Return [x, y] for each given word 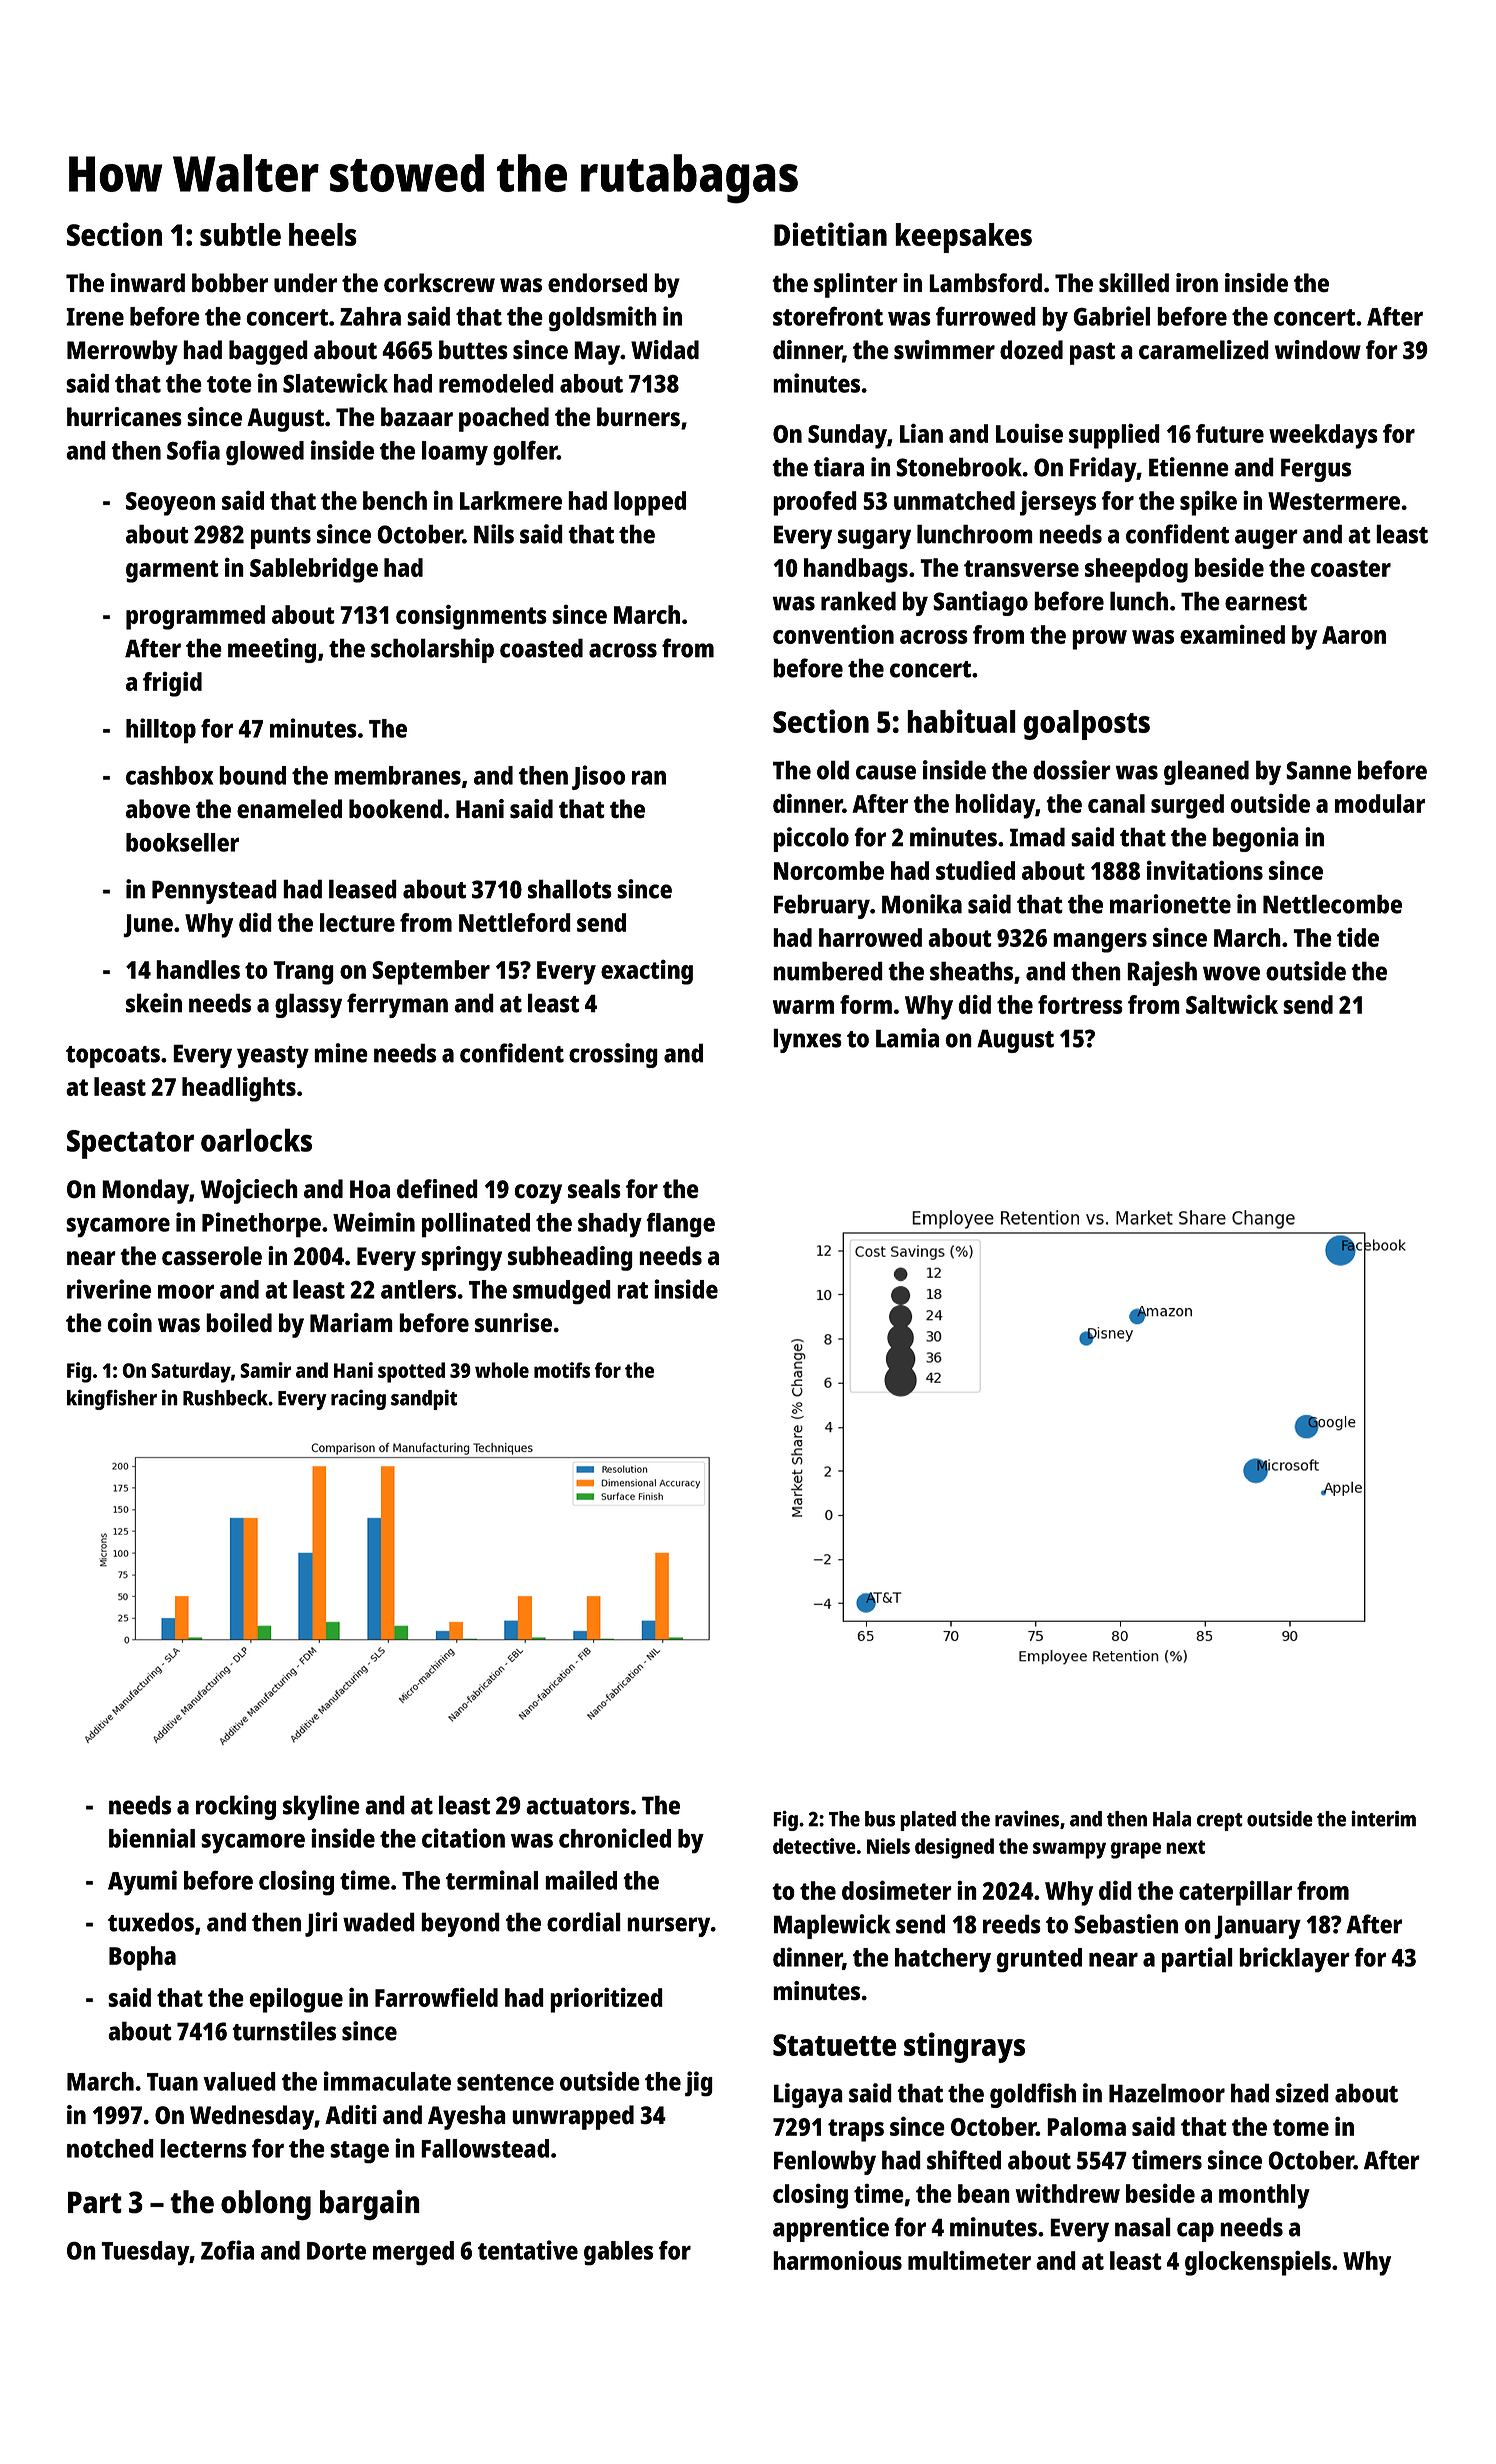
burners [638, 417]
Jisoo [598, 777]
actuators [578, 1806]
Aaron [1354, 635]
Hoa [370, 1189]
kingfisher [112, 1399]
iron [1197, 283]
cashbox [169, 775]
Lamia [907, 1038]
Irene [95, 317]
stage [359, 2152]
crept [1220, 1822]
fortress [1080, 1004]
